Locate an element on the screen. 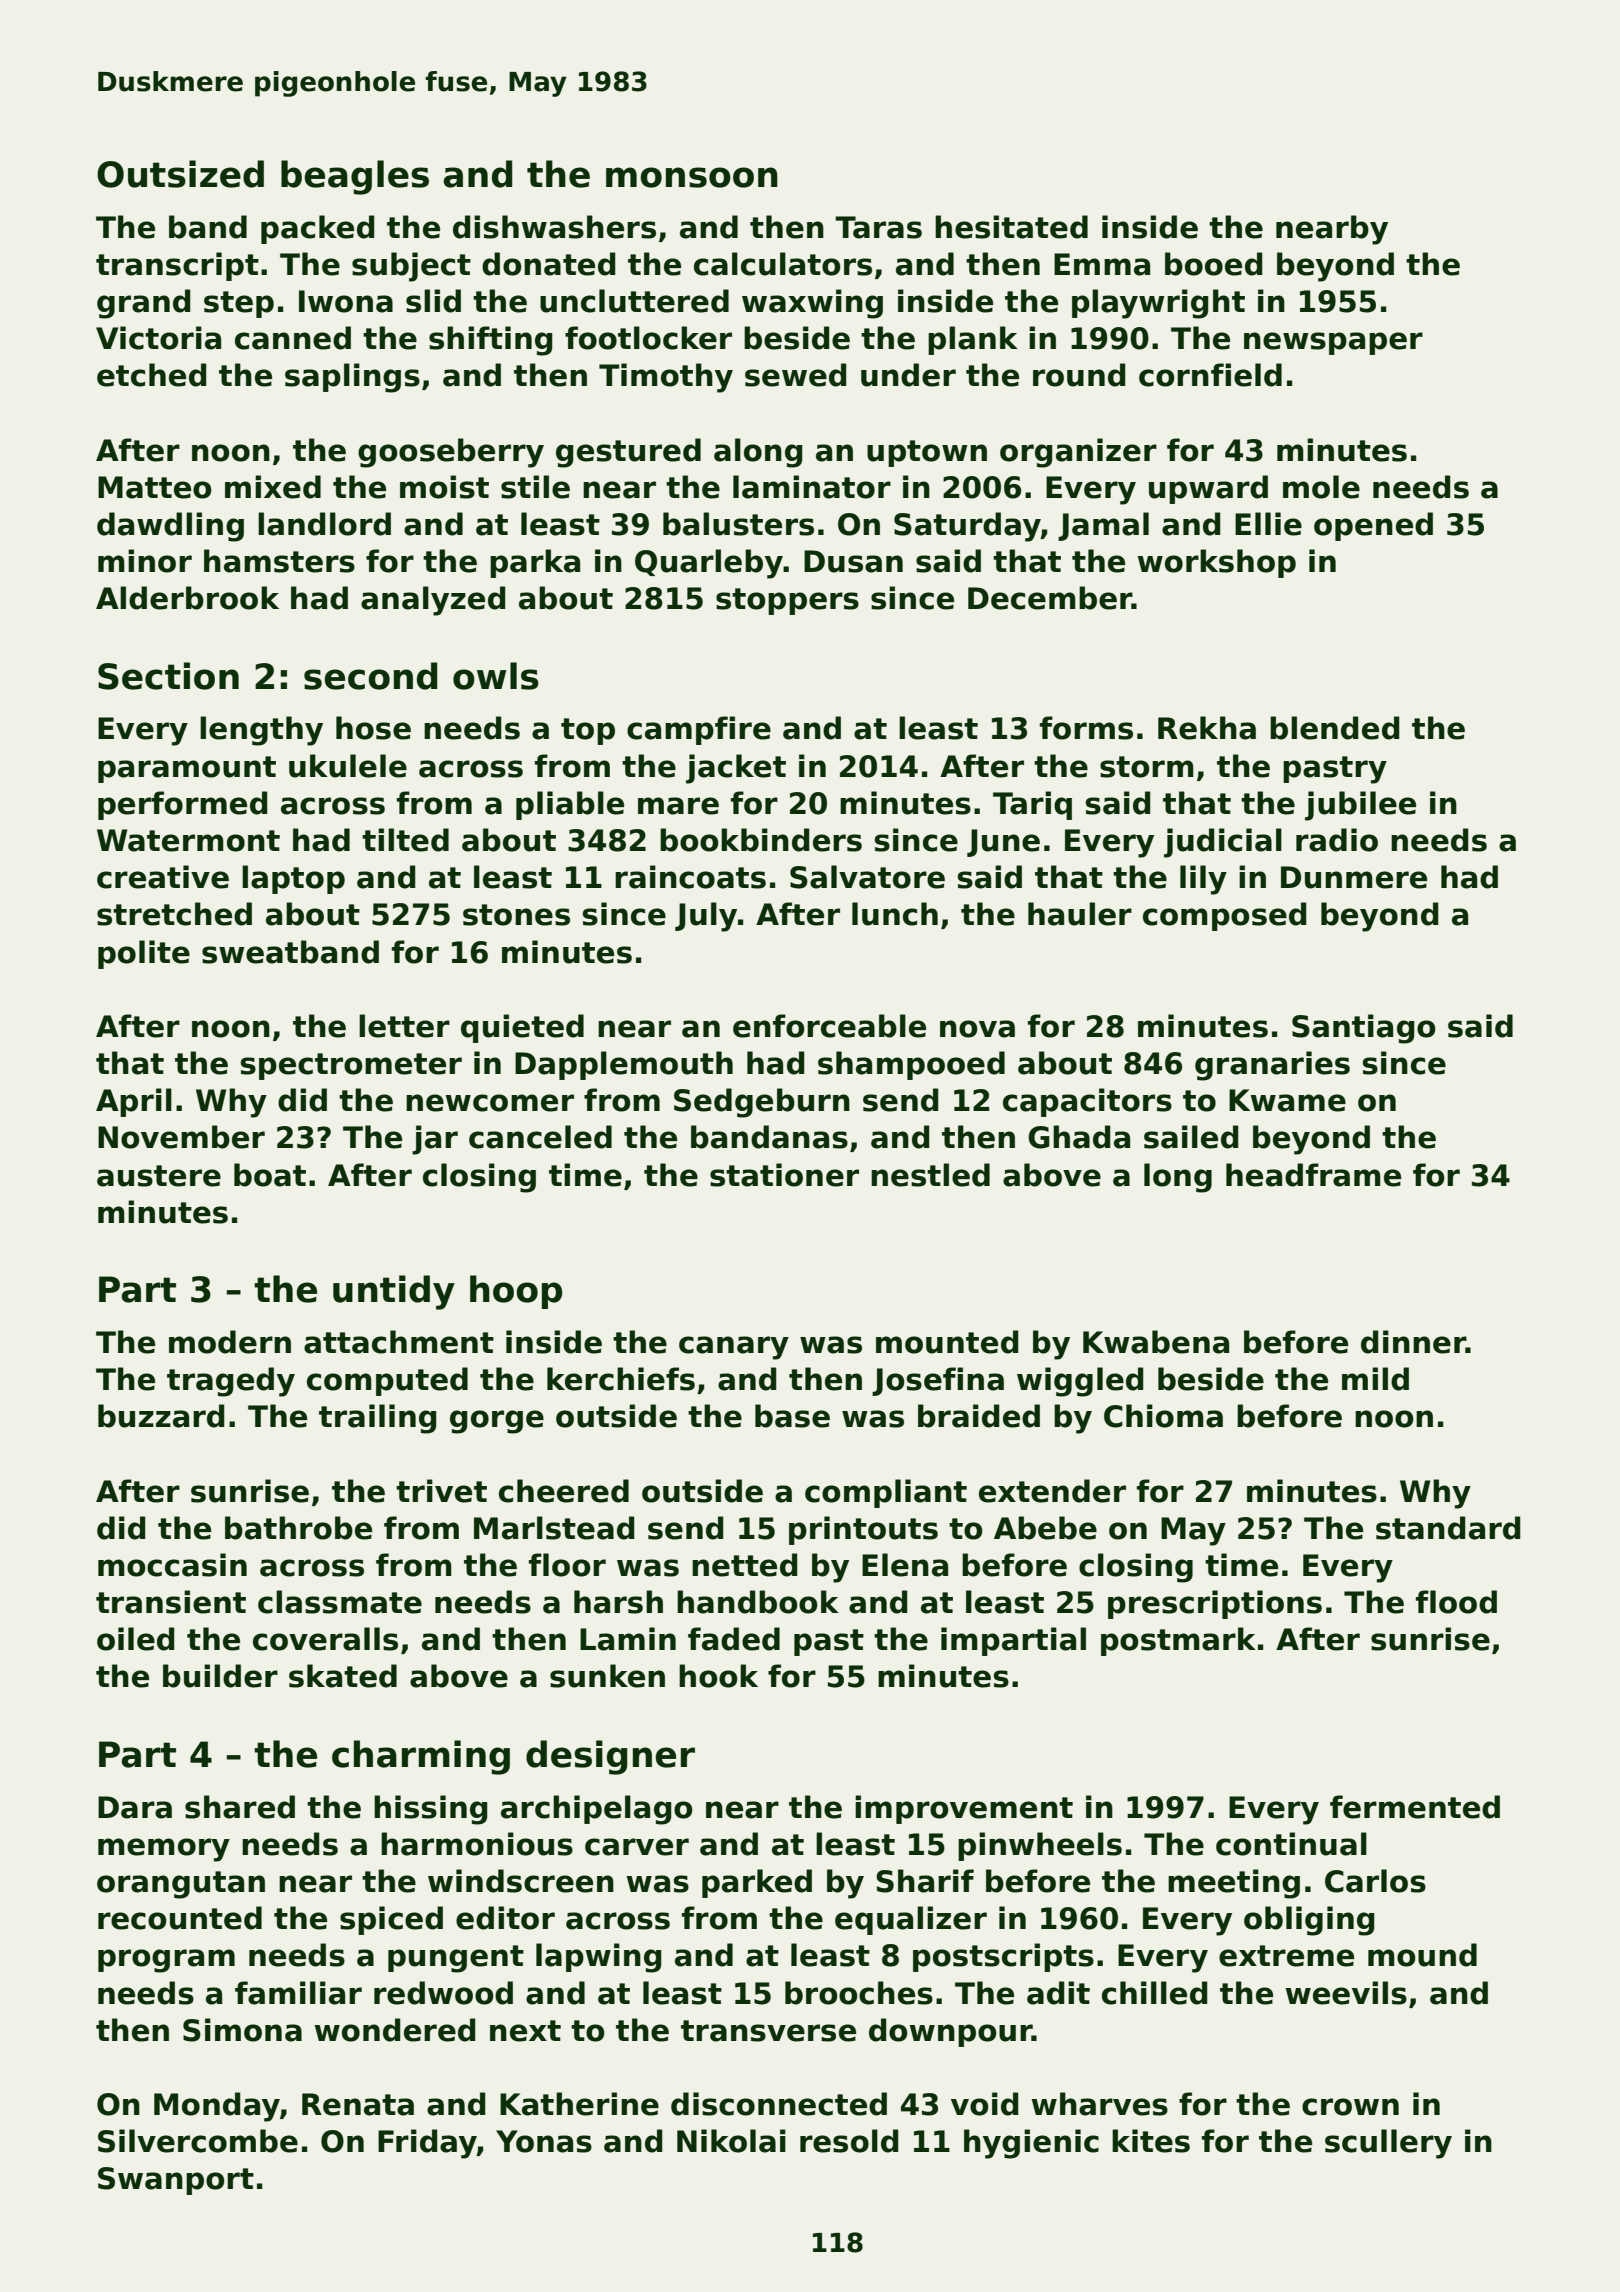 This screenshot has width=1620, height=2292. braided is located at coordinates (979, 1416).
